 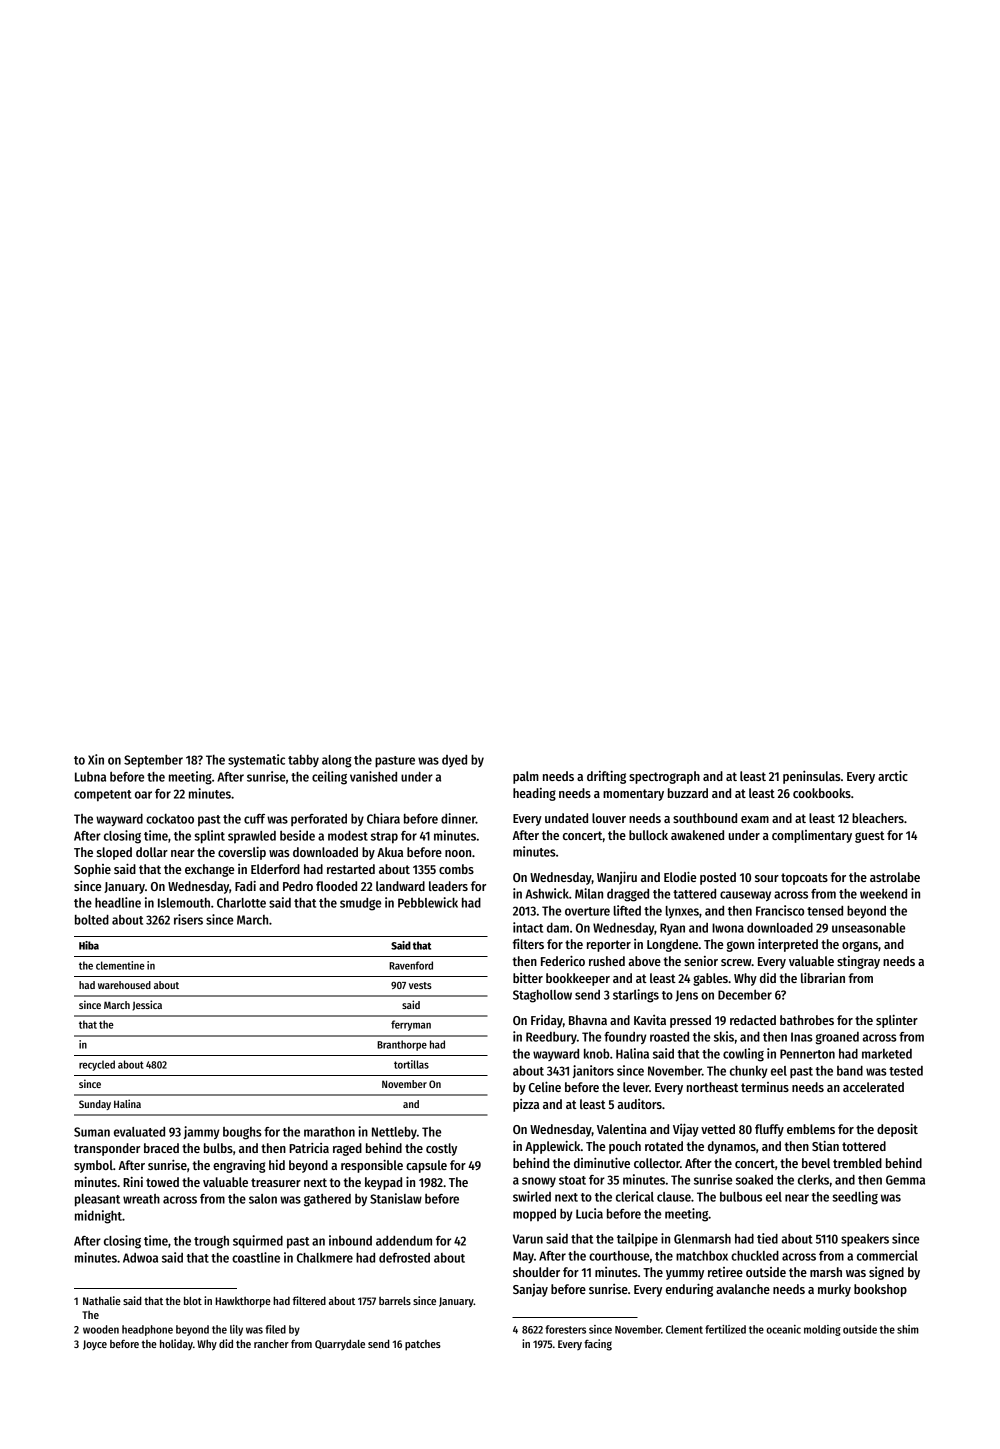 What do you see at coordinates (589, 1213) in the screenshot?
I see `Lucia` at bounding box center [589, 1213].
